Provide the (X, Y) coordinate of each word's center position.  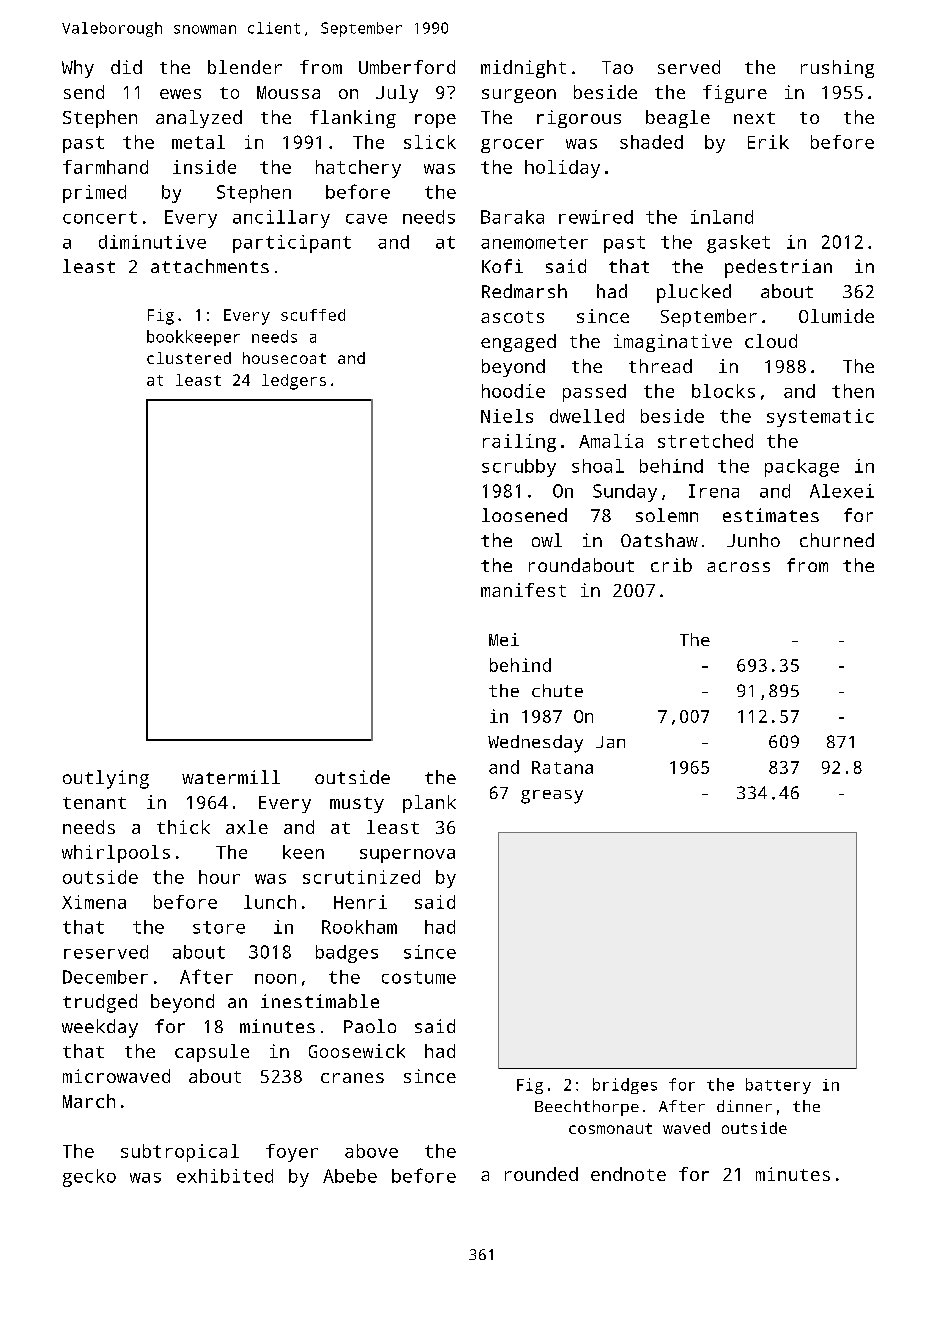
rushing (837, 69)
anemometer (534, 242)
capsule (212, 1053)
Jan (610, 742)
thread (660, 366)
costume (419, 977)
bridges (625, 1086)
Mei (504, 639)
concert (100, 217)
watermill (231, 777)
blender (245, 67)
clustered (189, 358)
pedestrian (778, 268)
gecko (89, 1178)
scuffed (313, 315)
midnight (523, 69)
